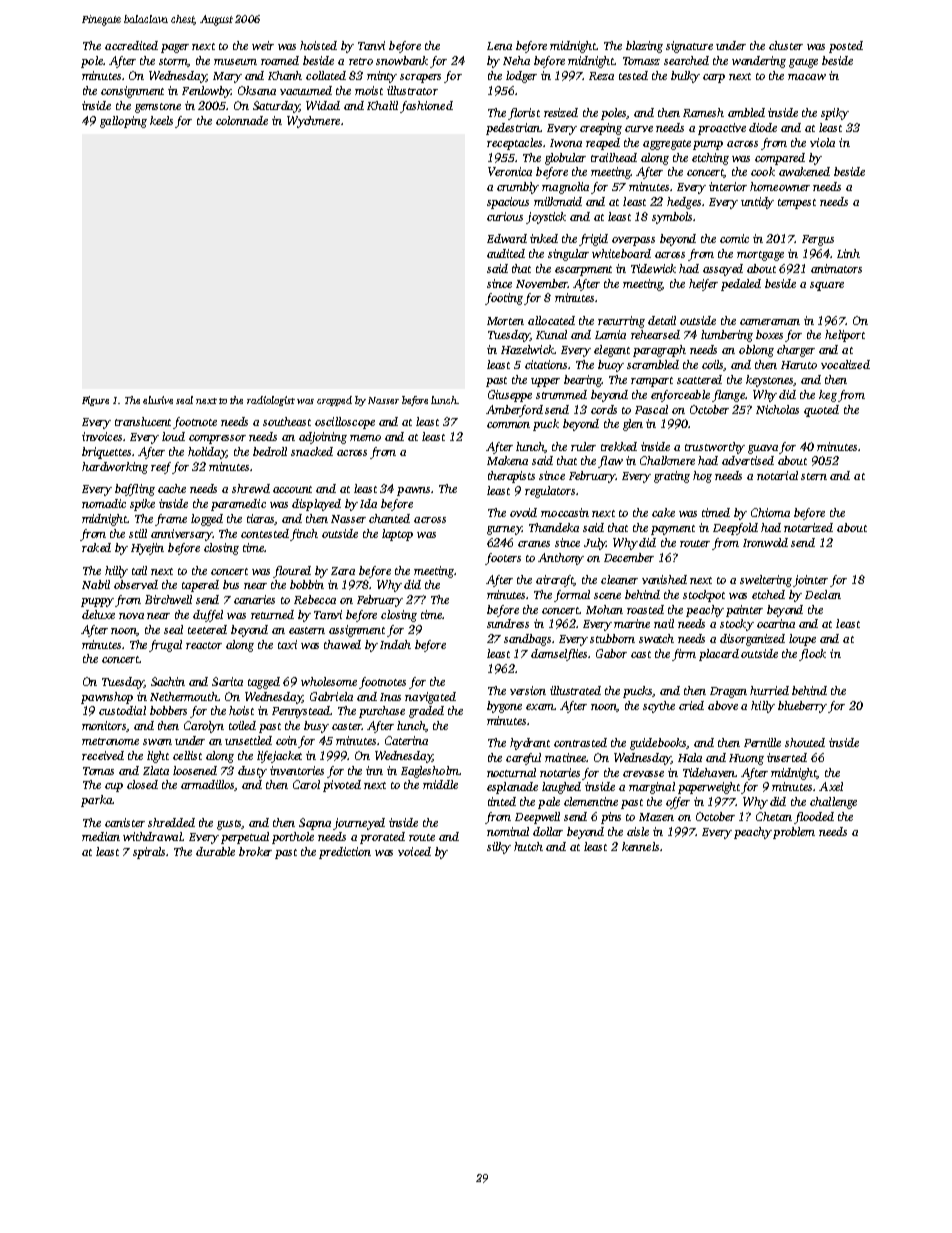 This document has height=1233, width=952. Describe the element at coordinates (499, 46) in the document. I see `Lena` at that location.
